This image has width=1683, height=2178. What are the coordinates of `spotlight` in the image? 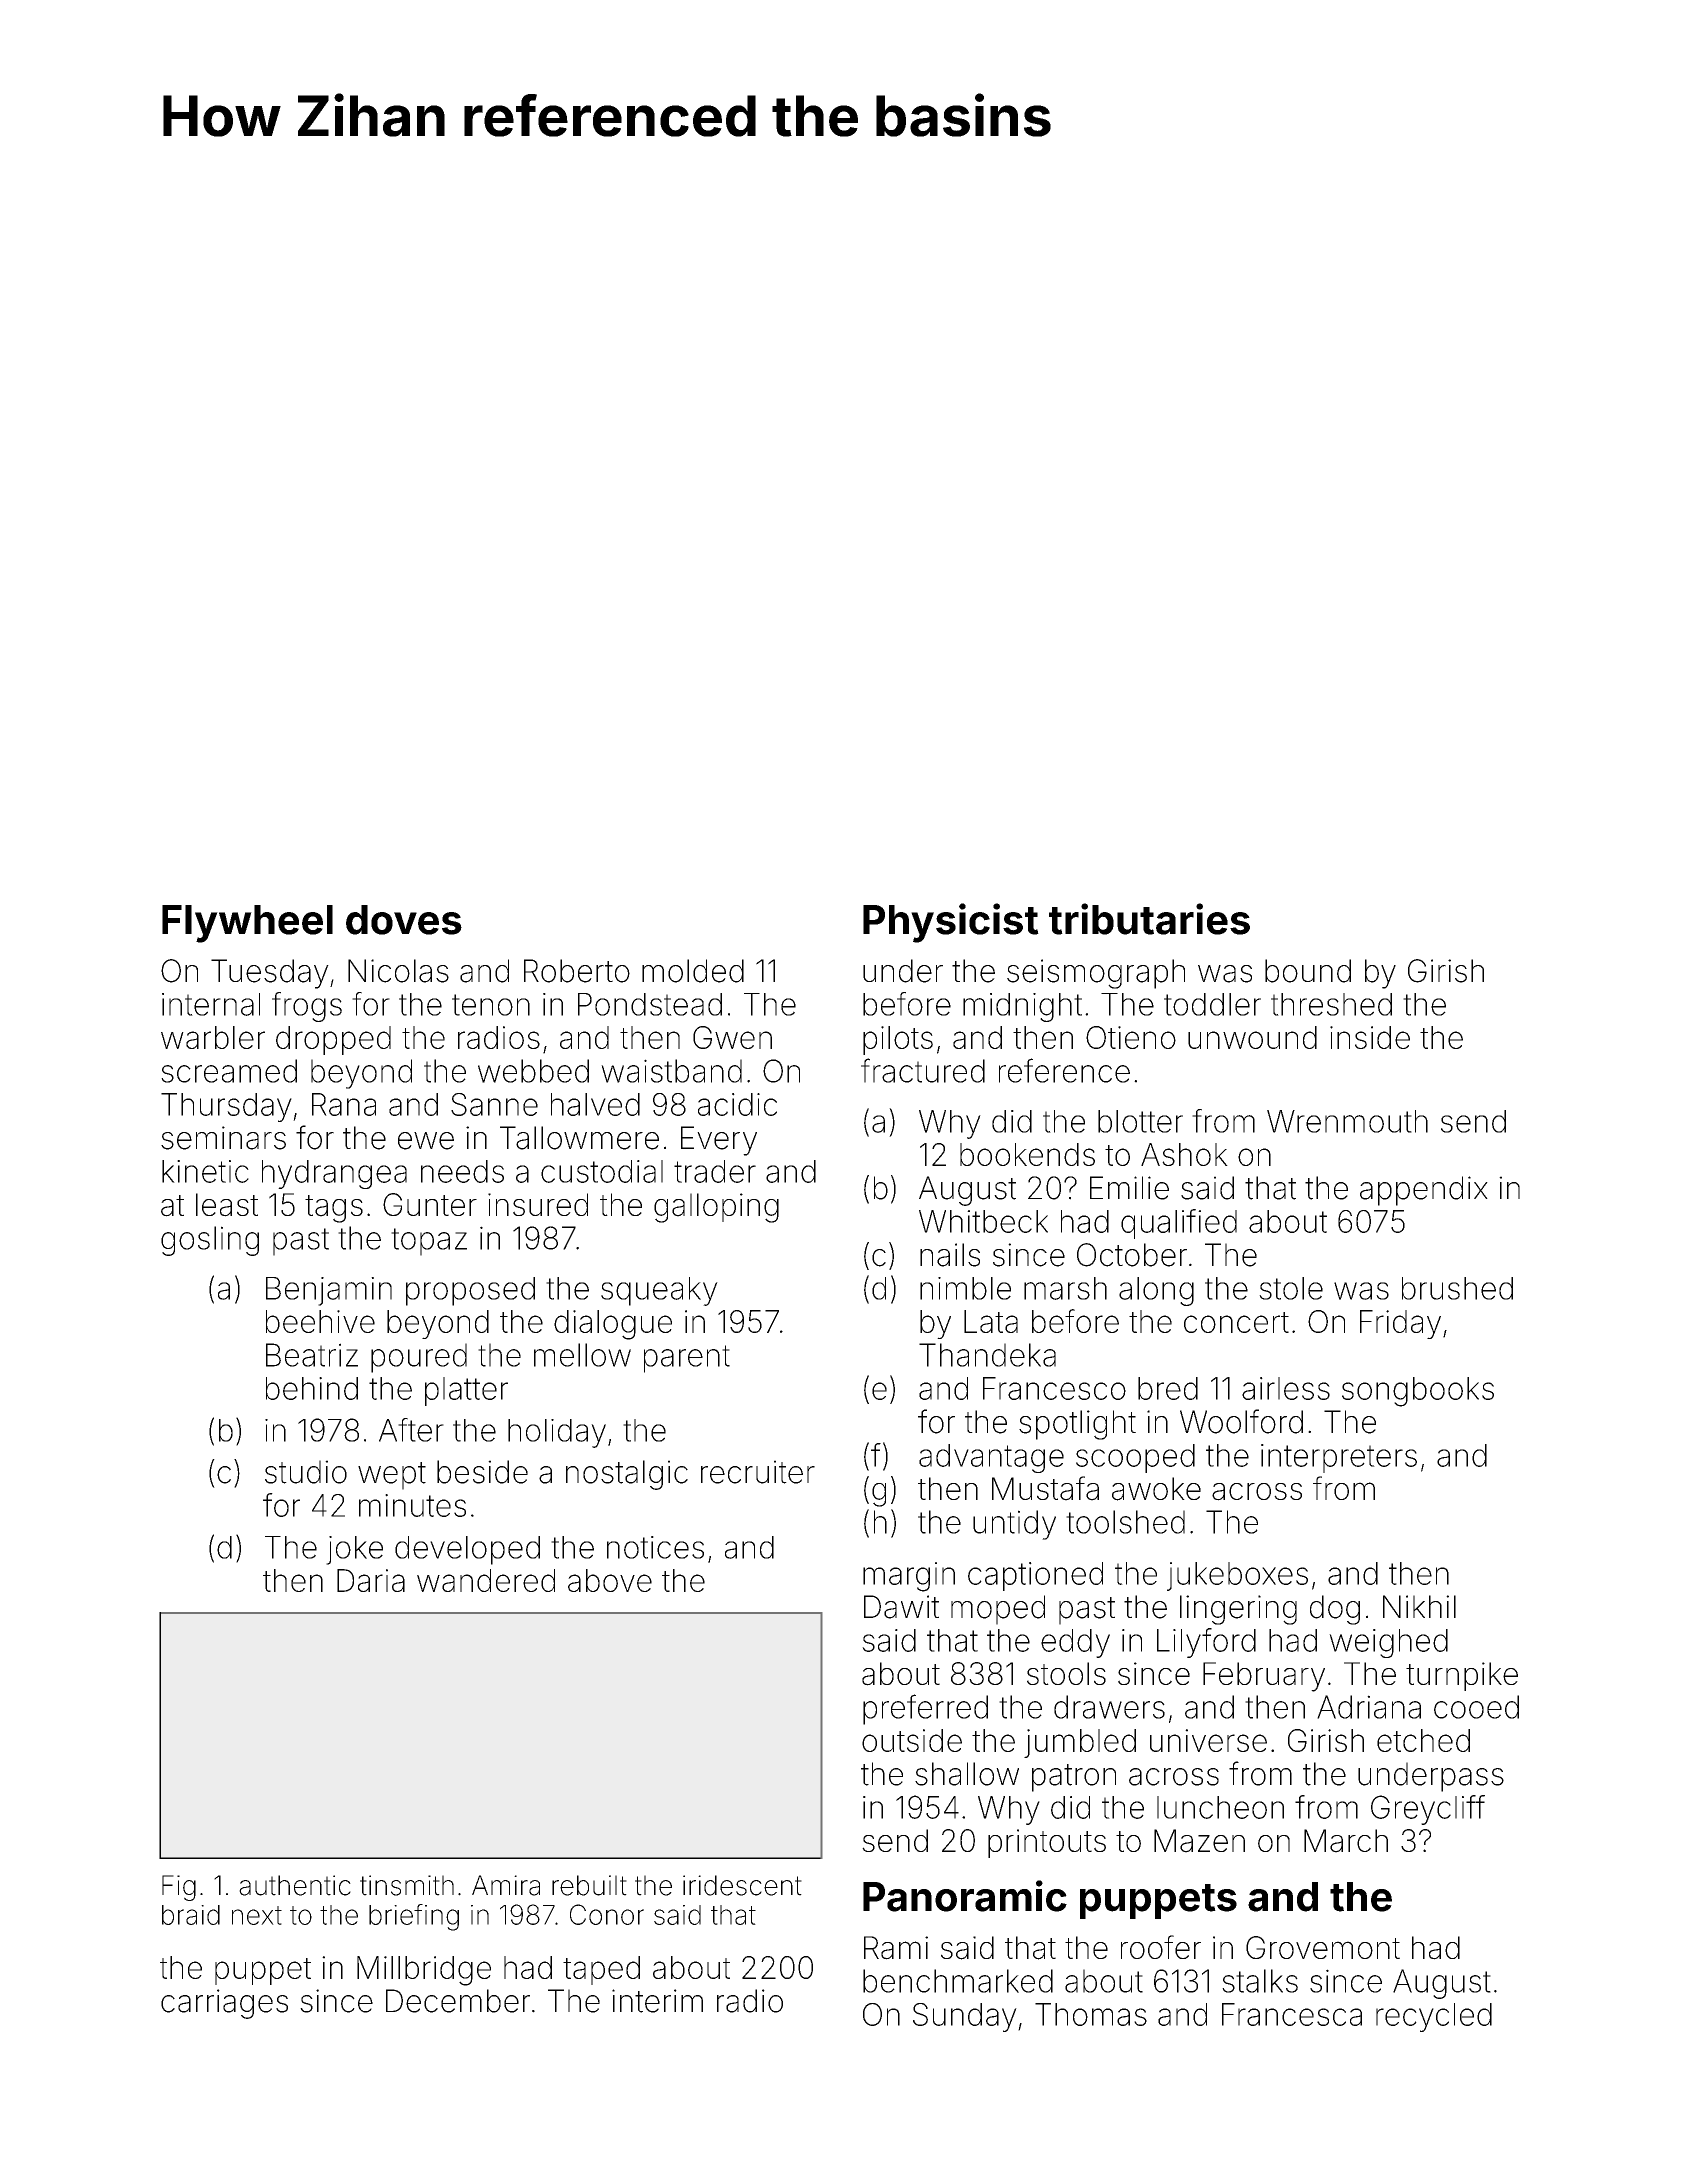 It's located at (1077, 1425).
